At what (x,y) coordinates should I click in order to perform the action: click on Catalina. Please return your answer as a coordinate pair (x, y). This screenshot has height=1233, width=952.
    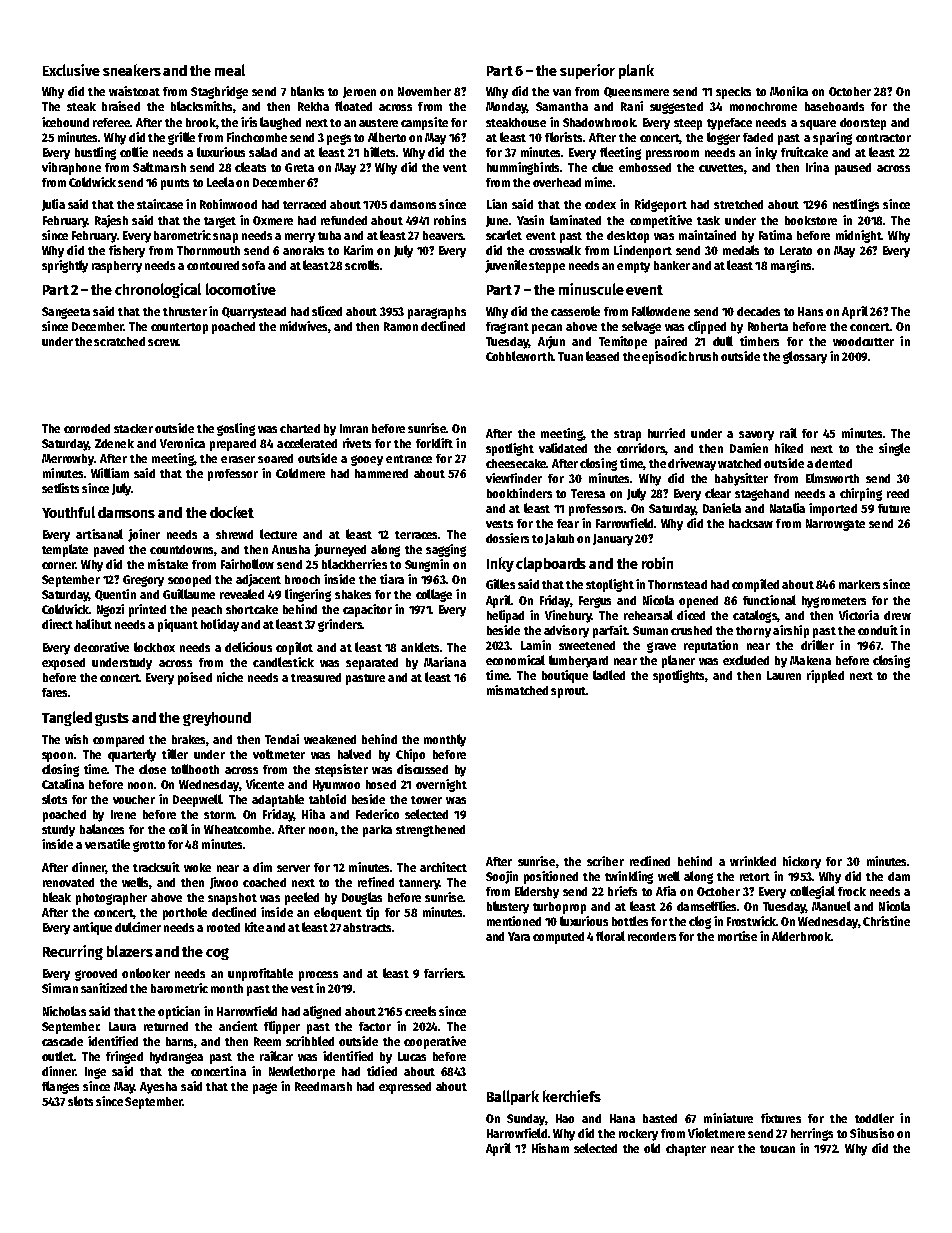
    Looking at the image, I should click on (63, 784).
